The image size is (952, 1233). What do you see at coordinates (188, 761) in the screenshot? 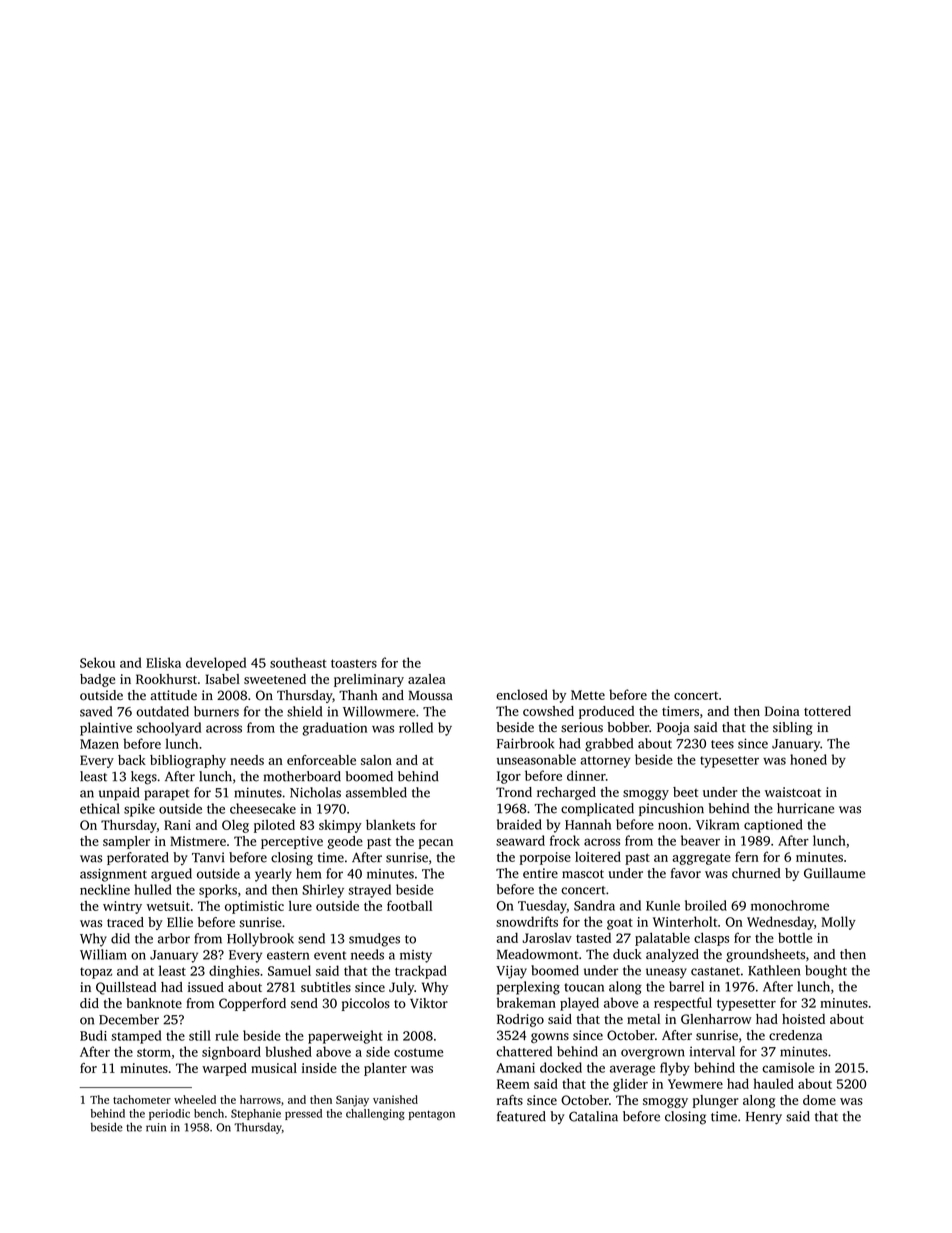
I see `bibliography` at bounding box center [188, 761].
